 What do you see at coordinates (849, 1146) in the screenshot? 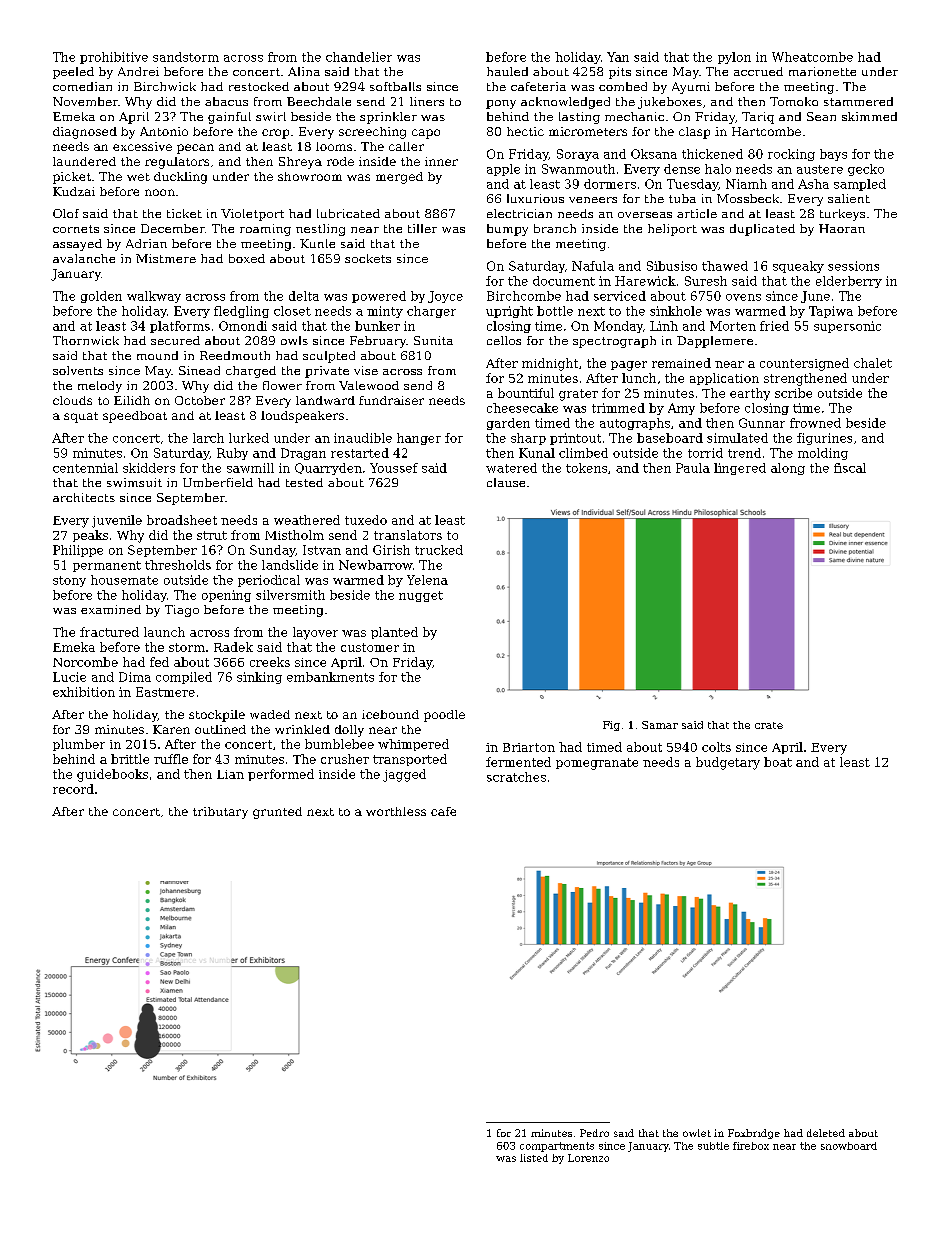
I see `snowboard` at bounding box center [849, 1146].
